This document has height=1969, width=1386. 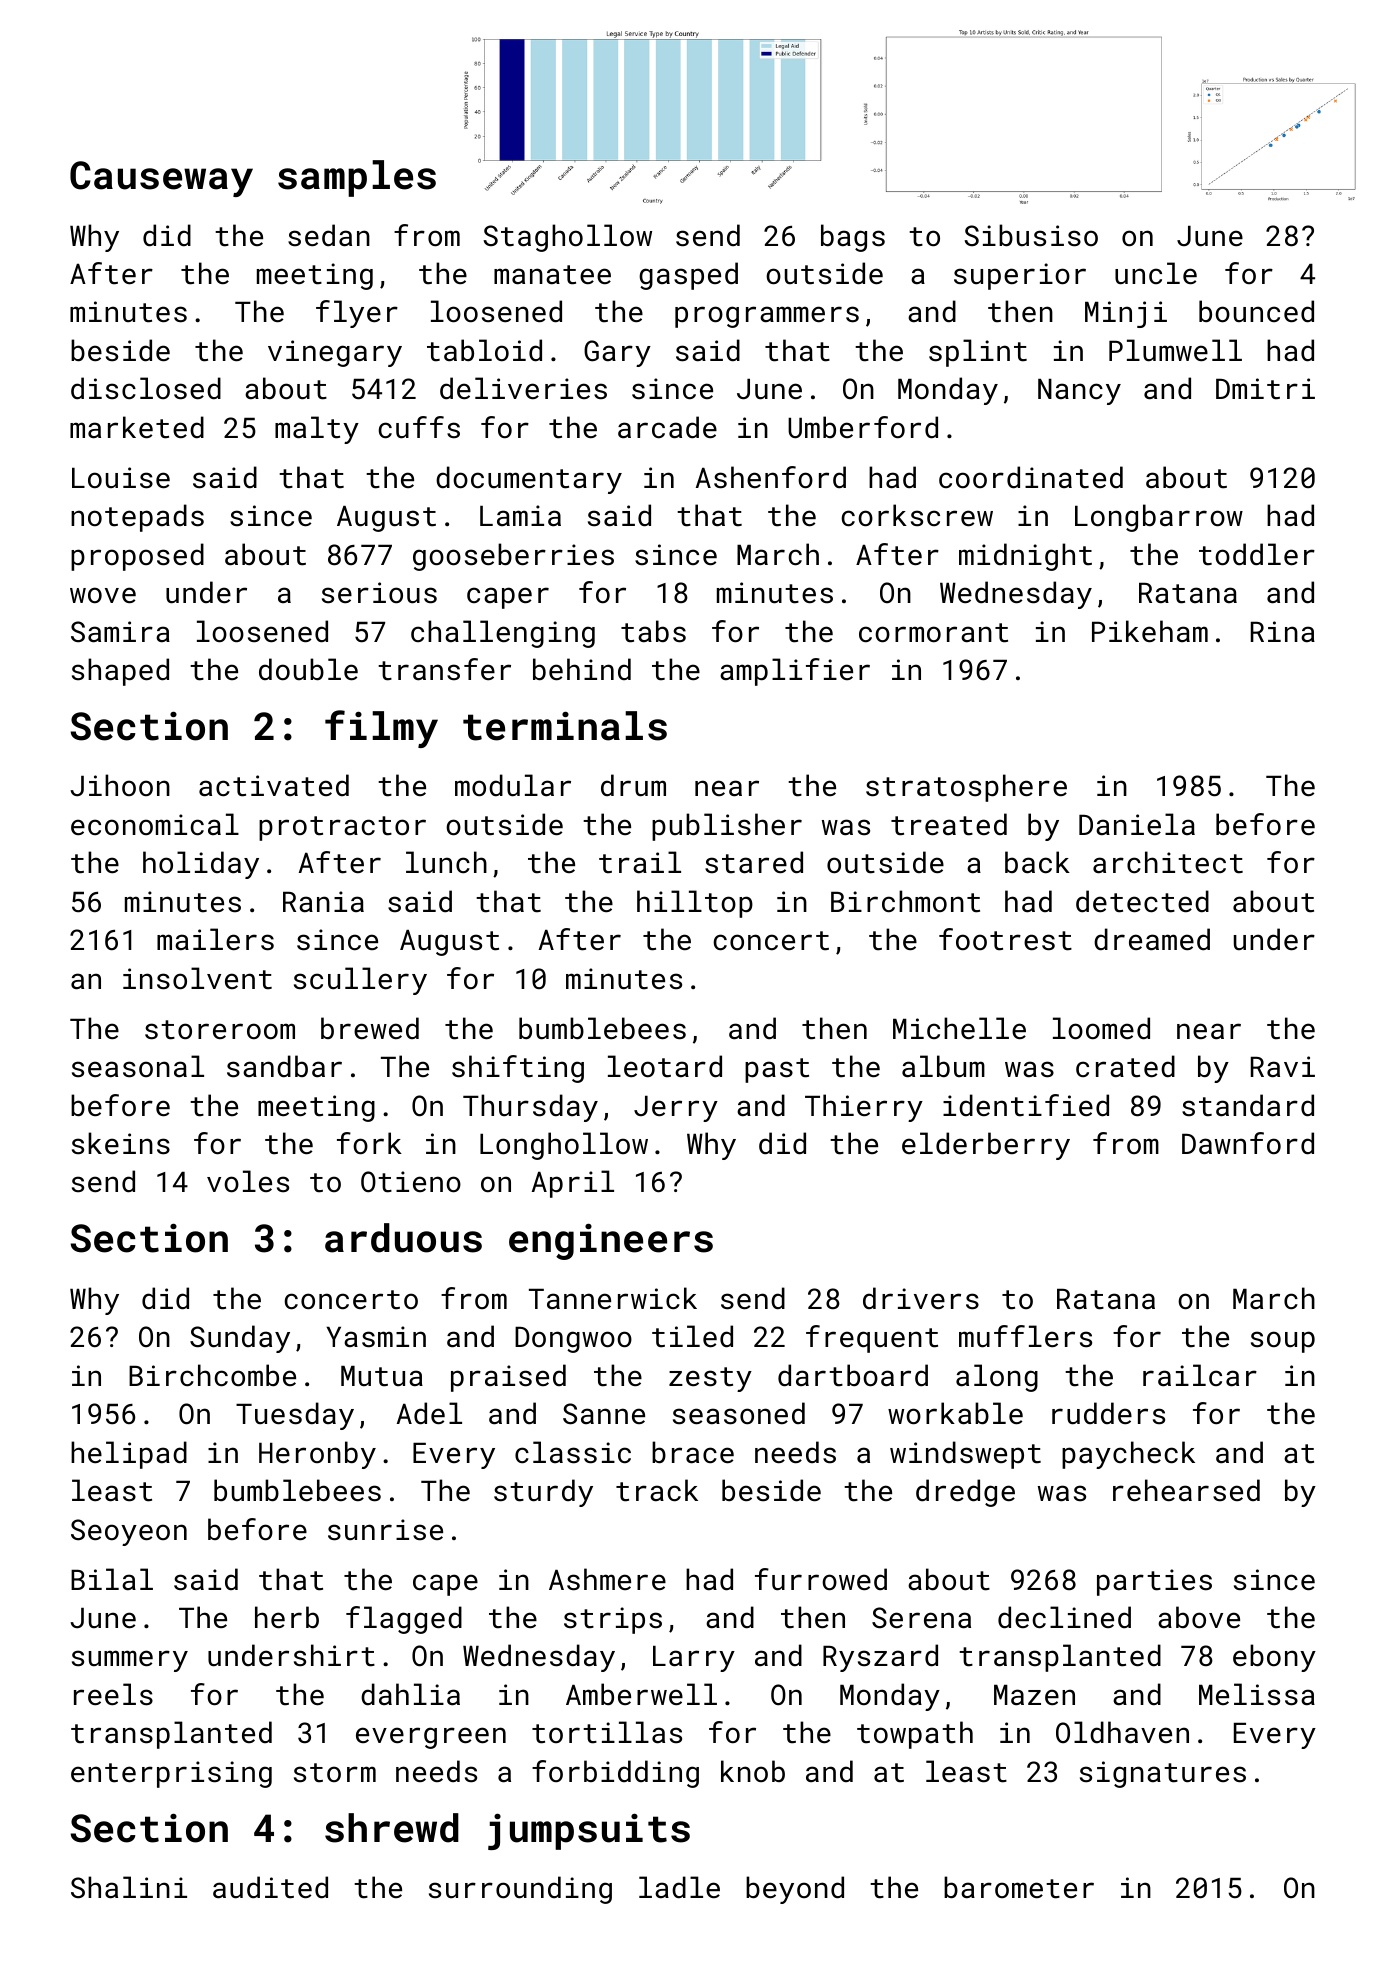 I want to click on flyer, so click(x=357, y=314).
